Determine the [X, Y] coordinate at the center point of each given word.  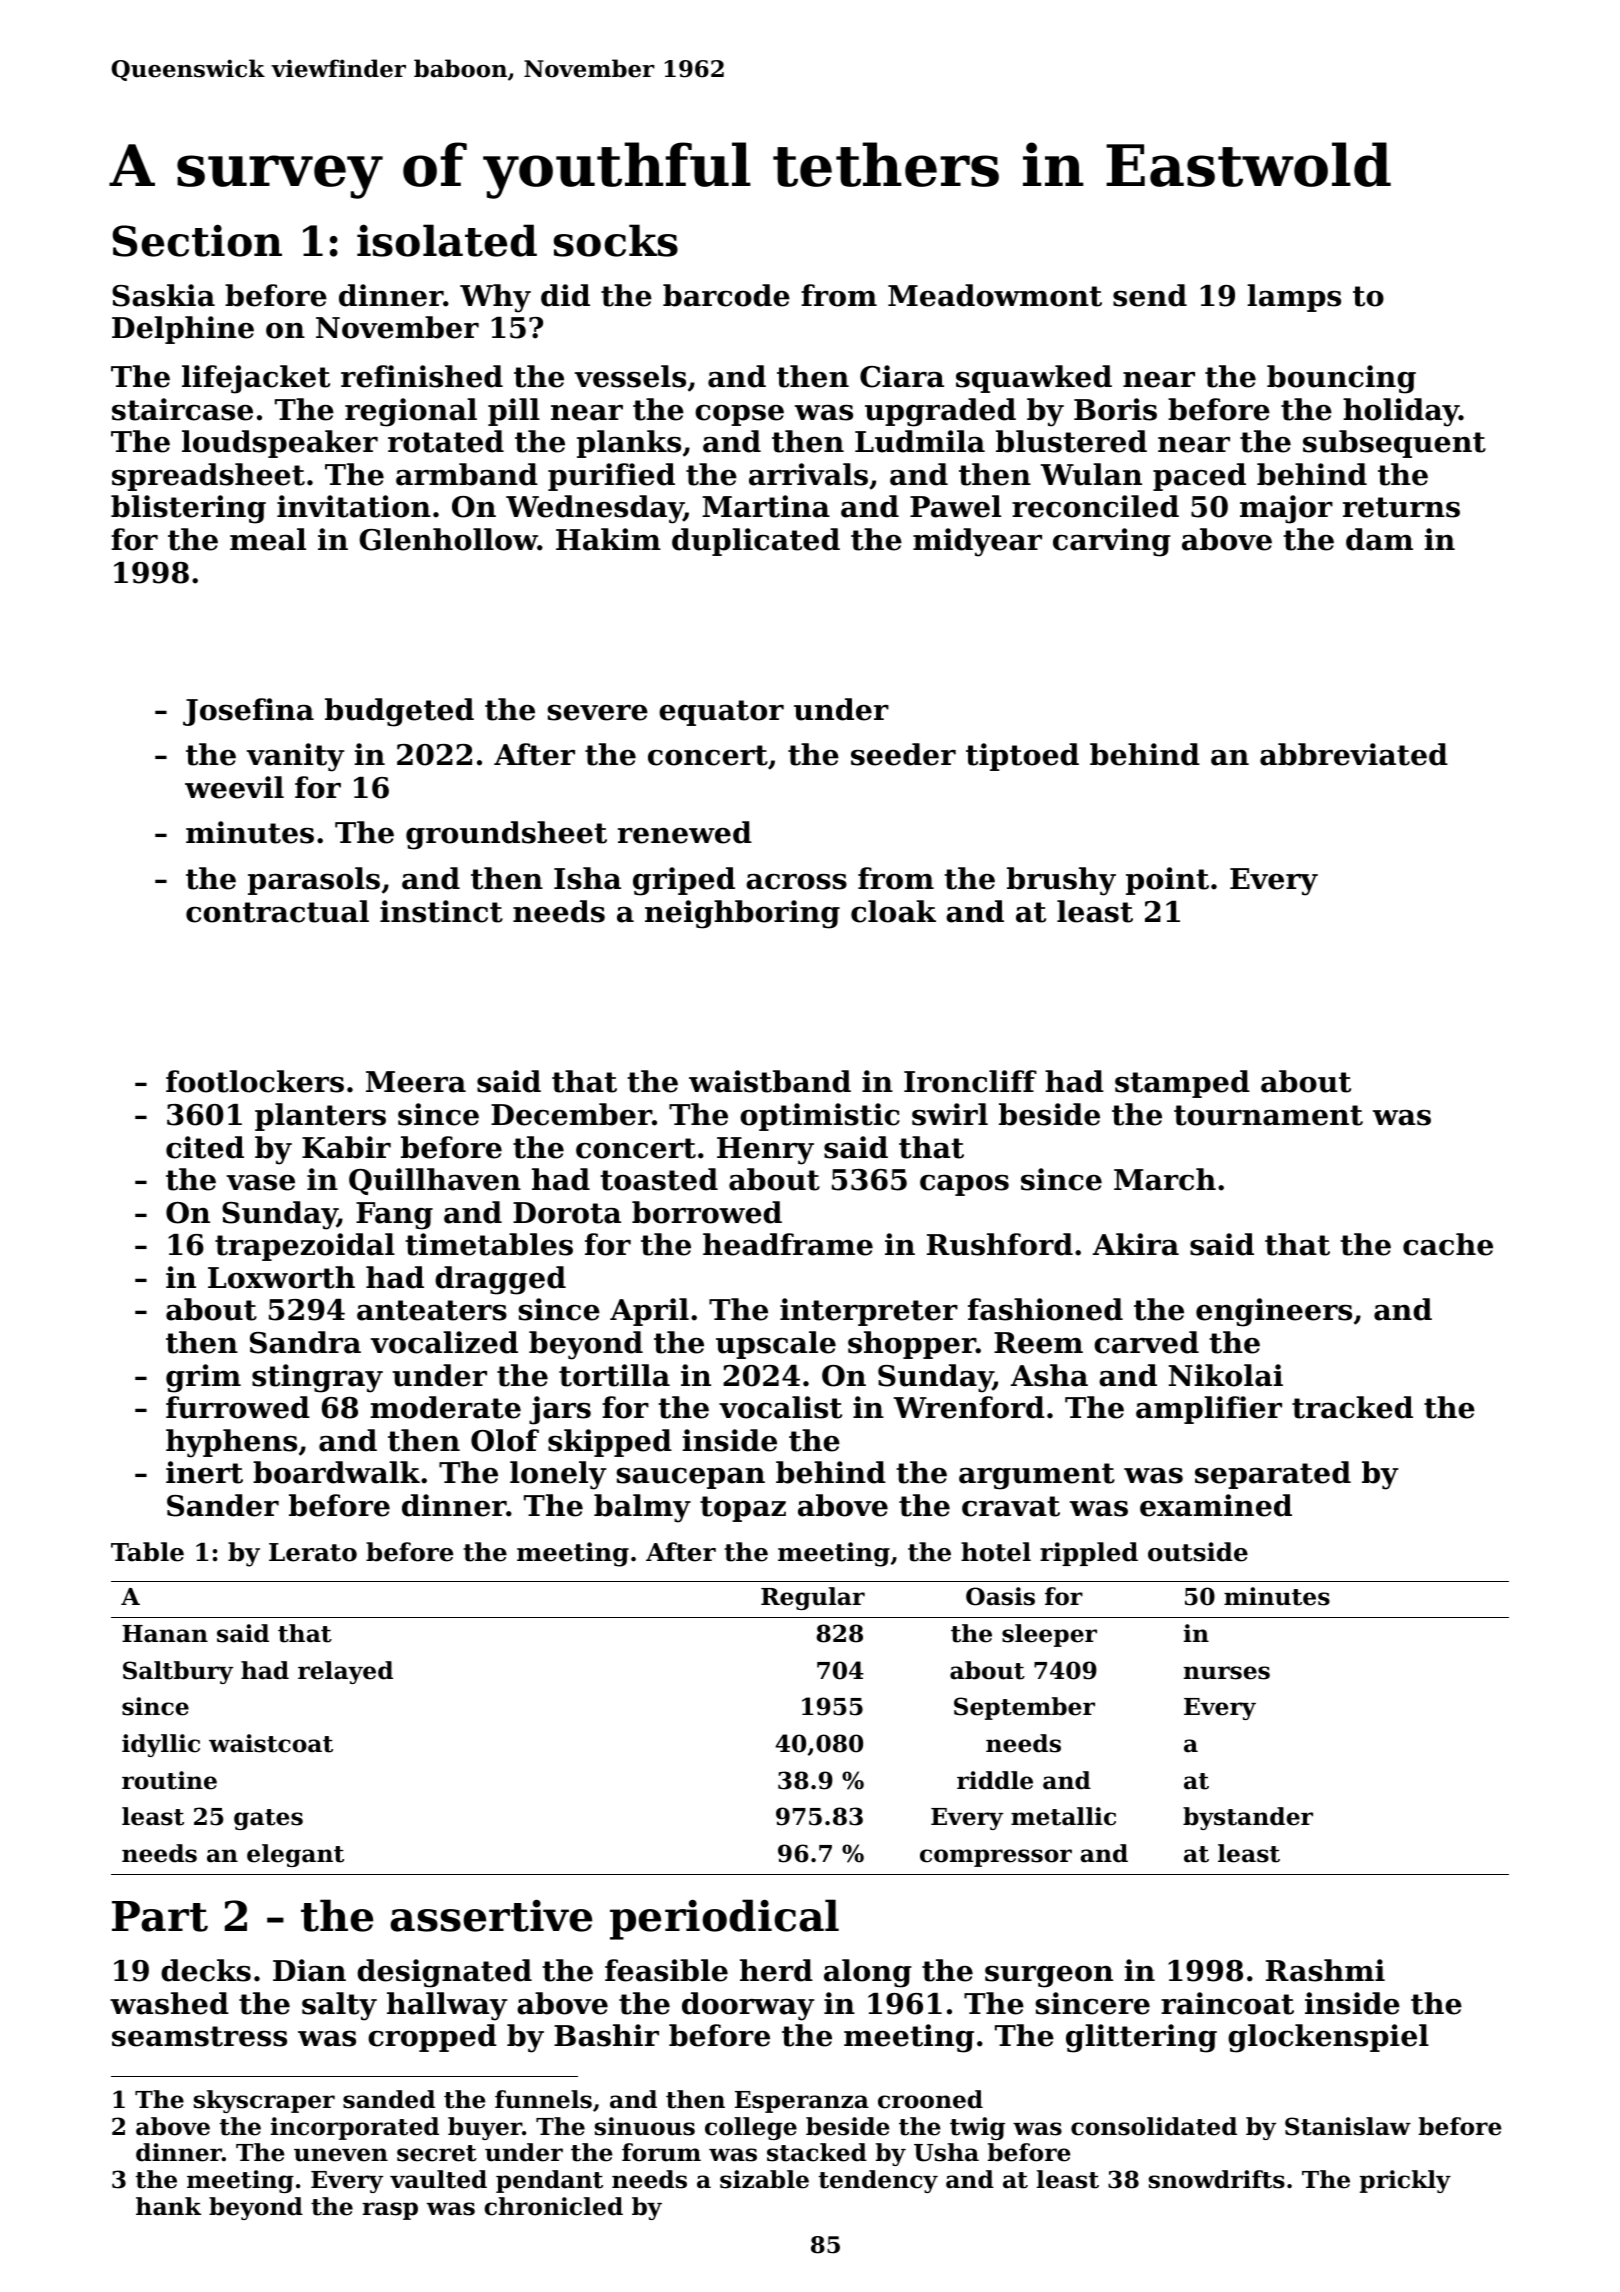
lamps [1294, 298]
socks [616, 240]
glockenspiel [1328, 2038]
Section [197, 240]
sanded [389, 2099]
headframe [788, 1244]
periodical [724, 1919]
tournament [1268, 1115]
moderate [445, 1407]
